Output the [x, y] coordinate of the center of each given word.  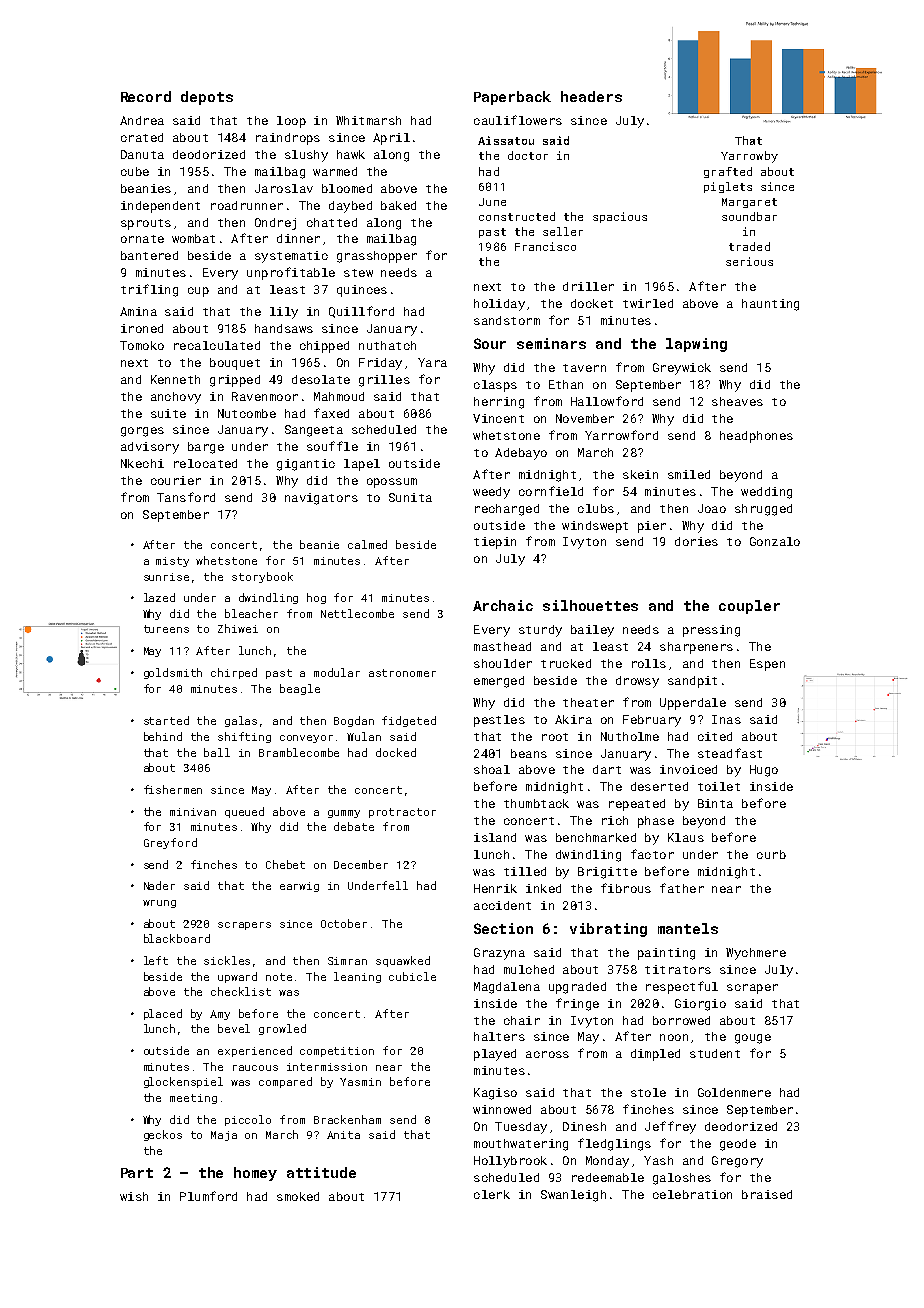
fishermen [173, 789]
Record [146, 96]
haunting [770, 305]
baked [398, 205]
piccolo [248, 1120]
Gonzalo [775, 541]
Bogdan [354, 721]
